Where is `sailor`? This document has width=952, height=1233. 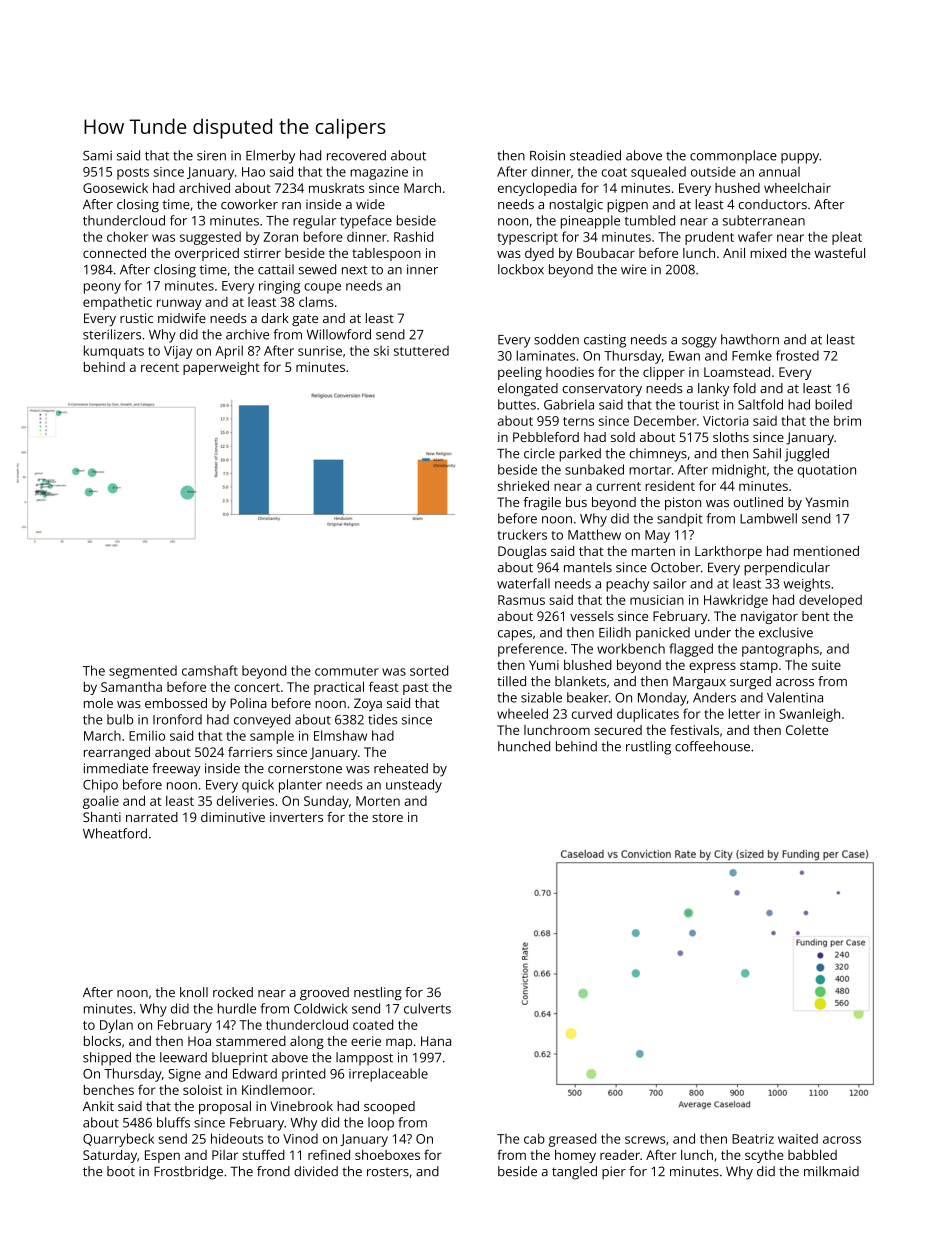 sailor is located at coordinates (669, 583).
